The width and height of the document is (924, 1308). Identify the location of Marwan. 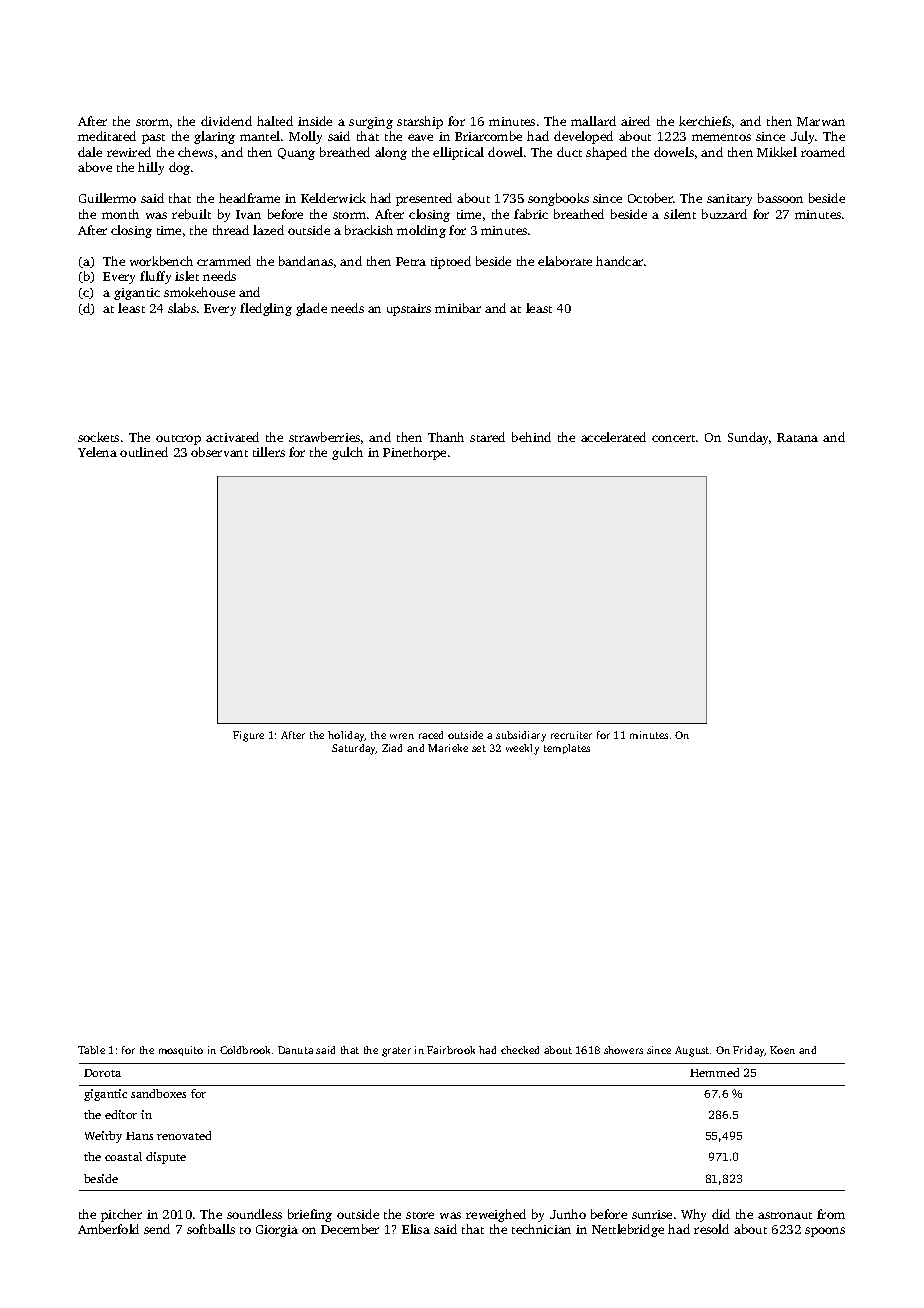
(821, 121).
